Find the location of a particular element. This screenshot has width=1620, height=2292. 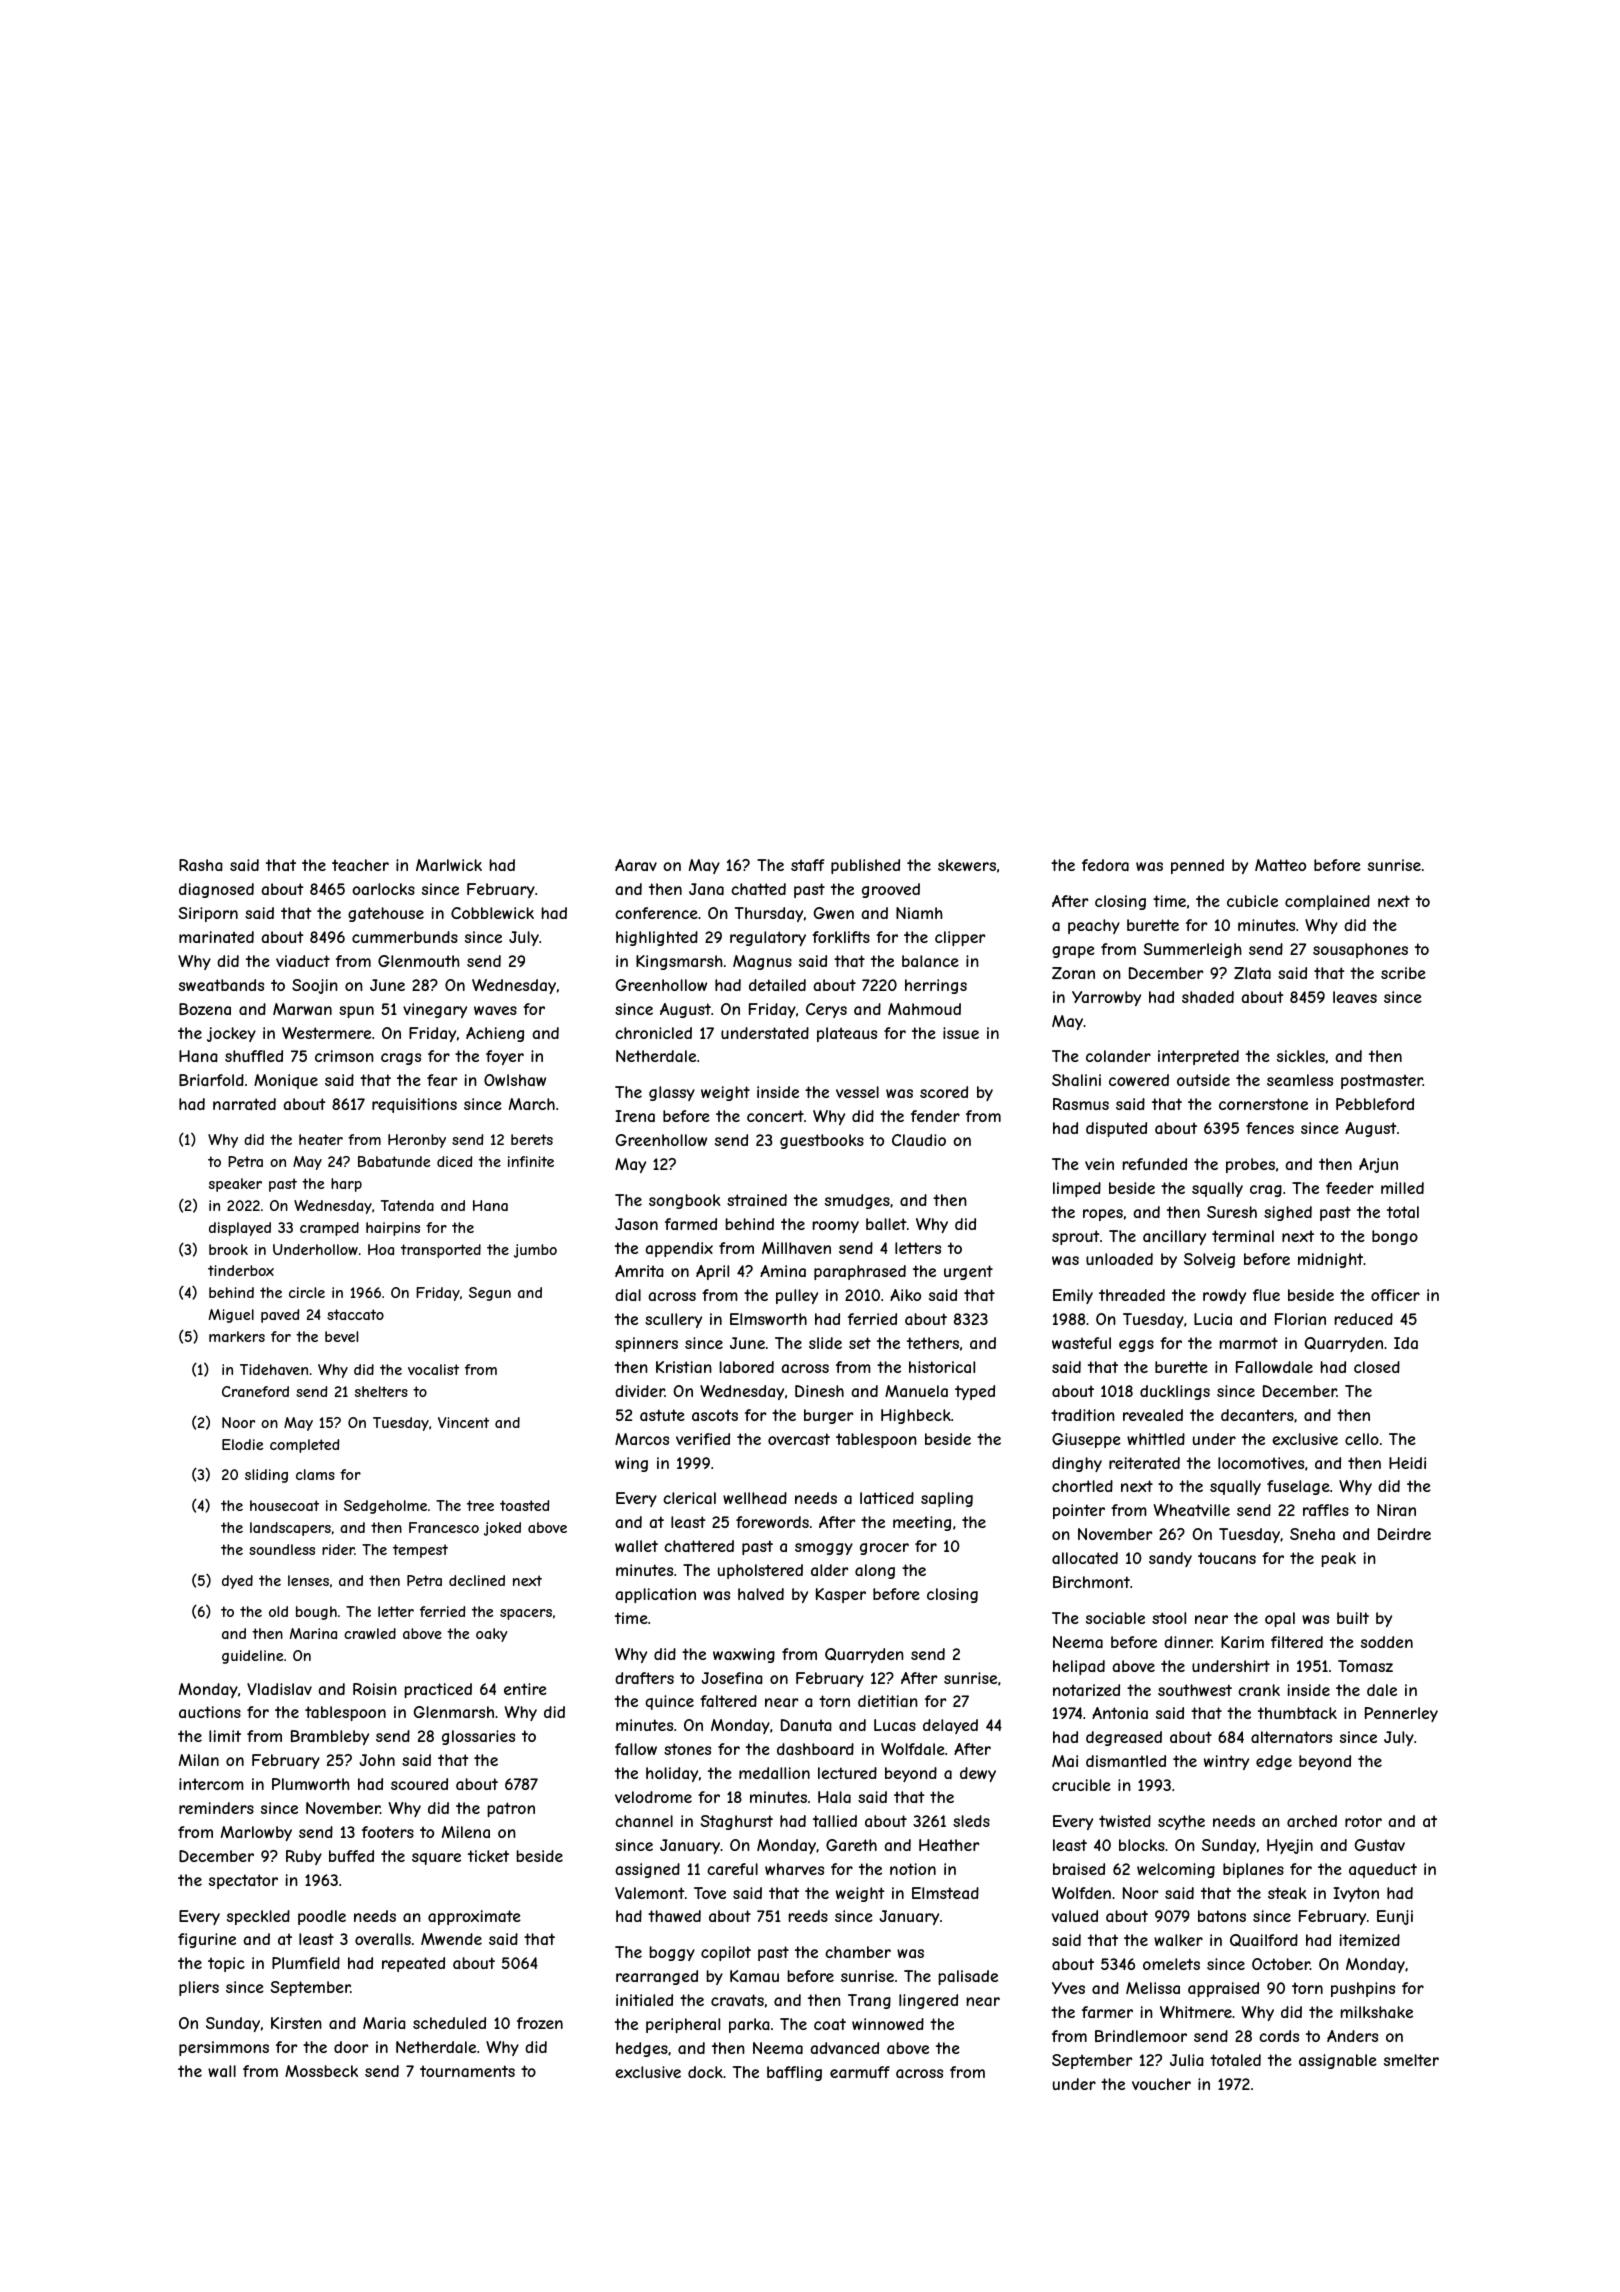

grooved is located at coordinates (891, 890).
